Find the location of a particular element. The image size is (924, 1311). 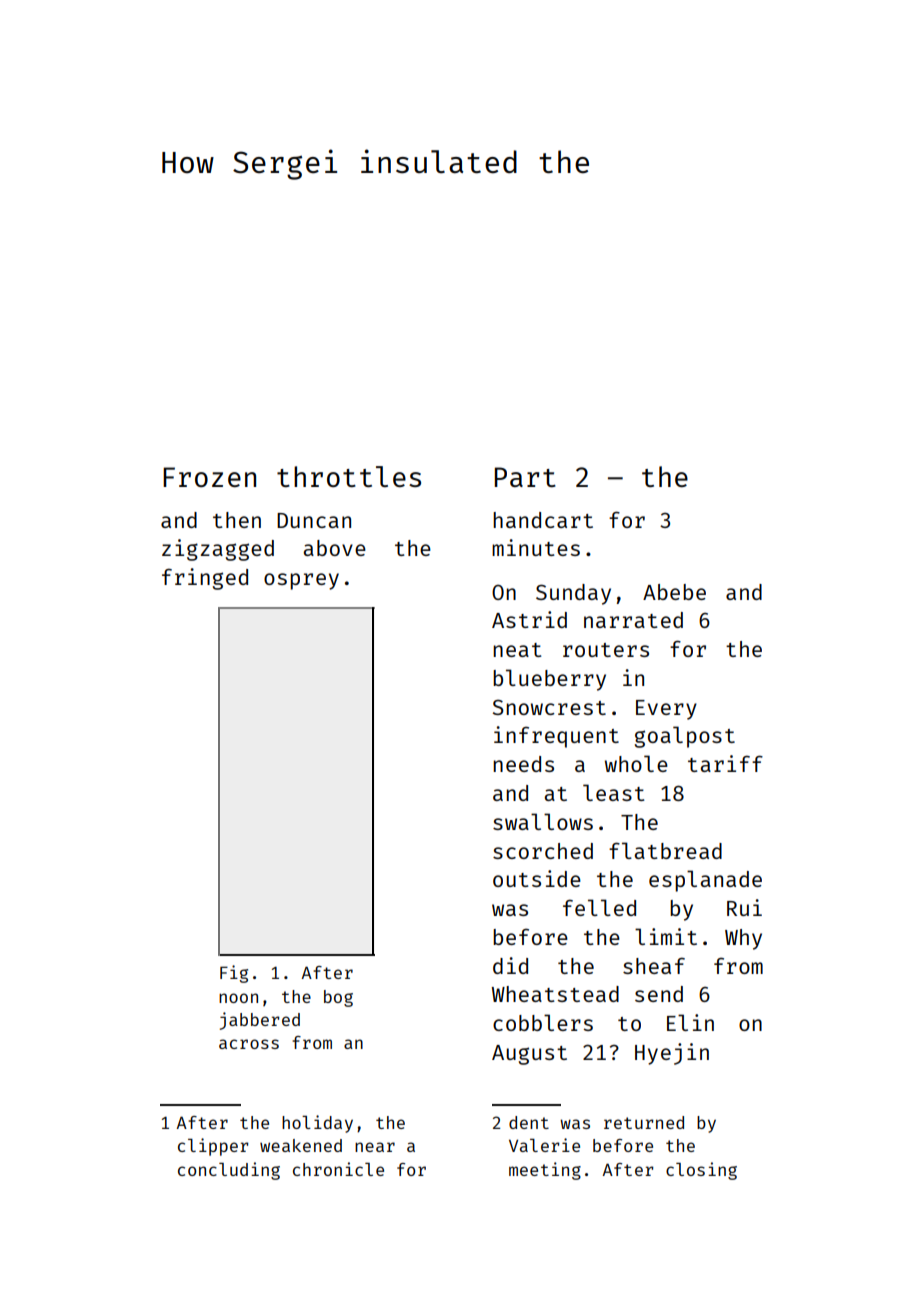

weakened is located at coordinates (301, 1145).
